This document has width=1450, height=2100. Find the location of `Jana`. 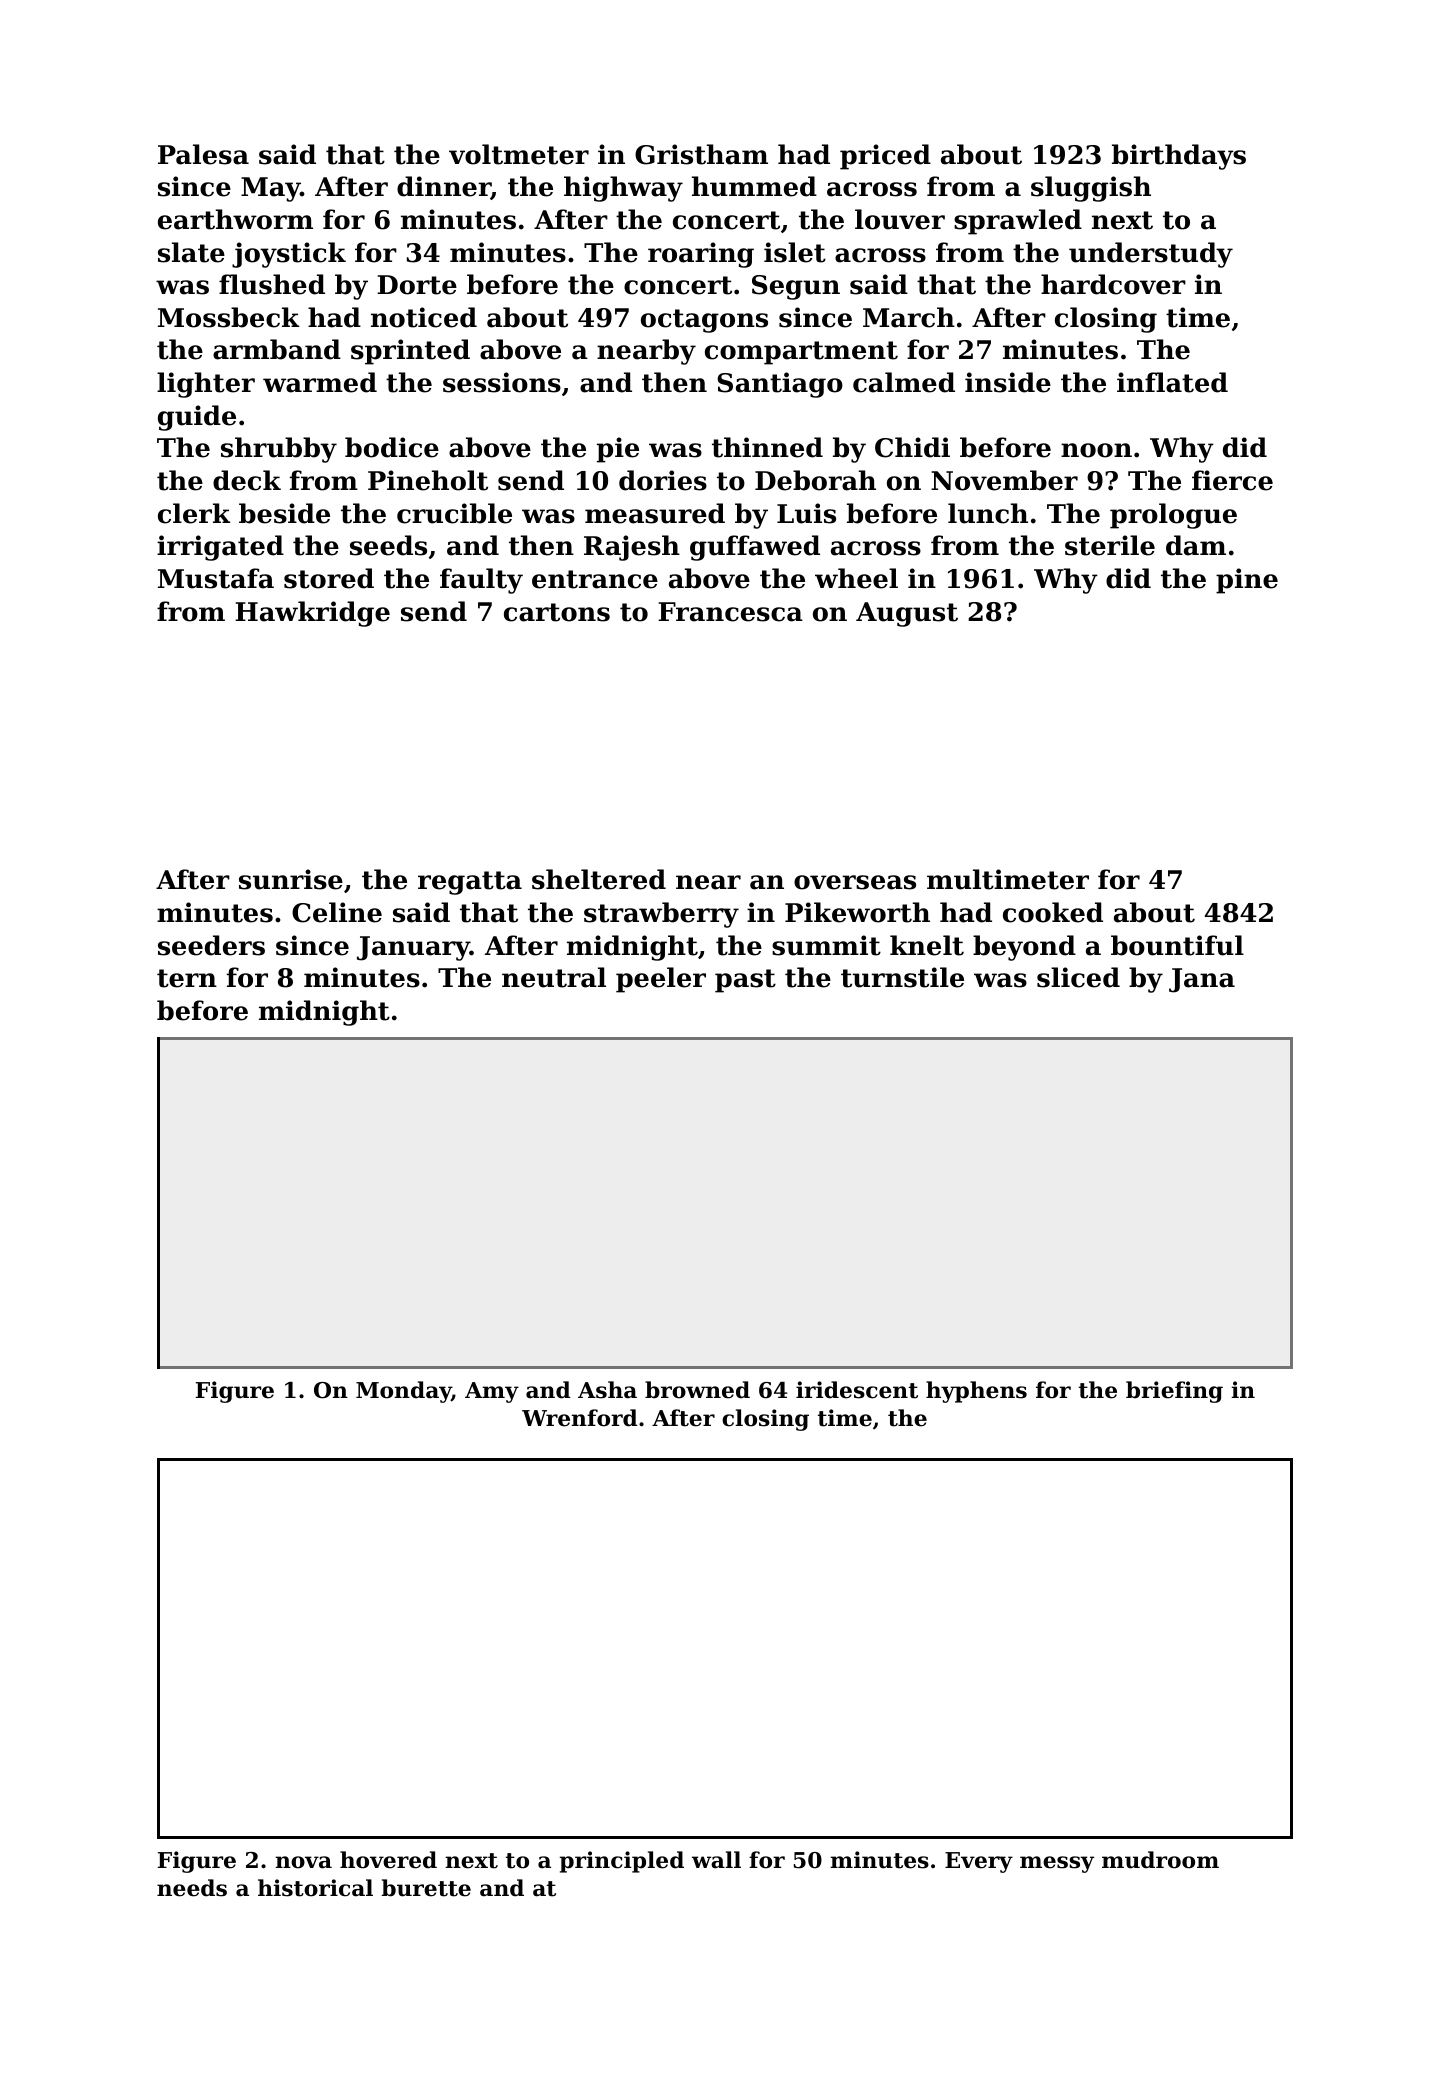

Jana is located at coordinates (1202, 980).
